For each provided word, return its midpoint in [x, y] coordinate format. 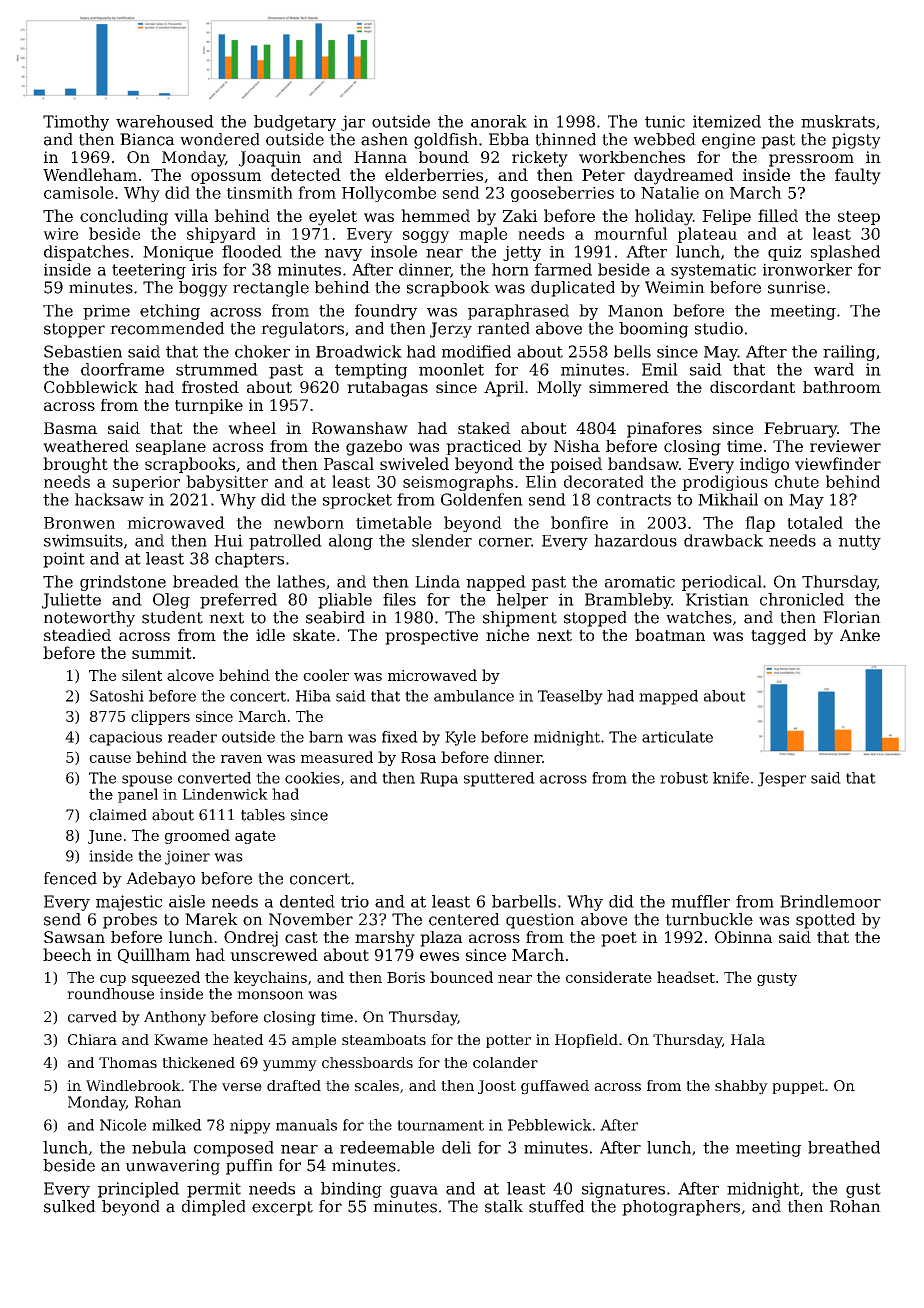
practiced [484, 447]
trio [355, 901]
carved [92, 1017]
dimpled [214, 1208]
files [399, 599]
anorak [499, 121]
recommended [167, 328]
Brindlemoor [830, 901]
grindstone [123, 583]
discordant [752, 387]
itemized [727, 121]
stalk [504, 1206]
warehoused [165, 121]
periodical [722, 583]
